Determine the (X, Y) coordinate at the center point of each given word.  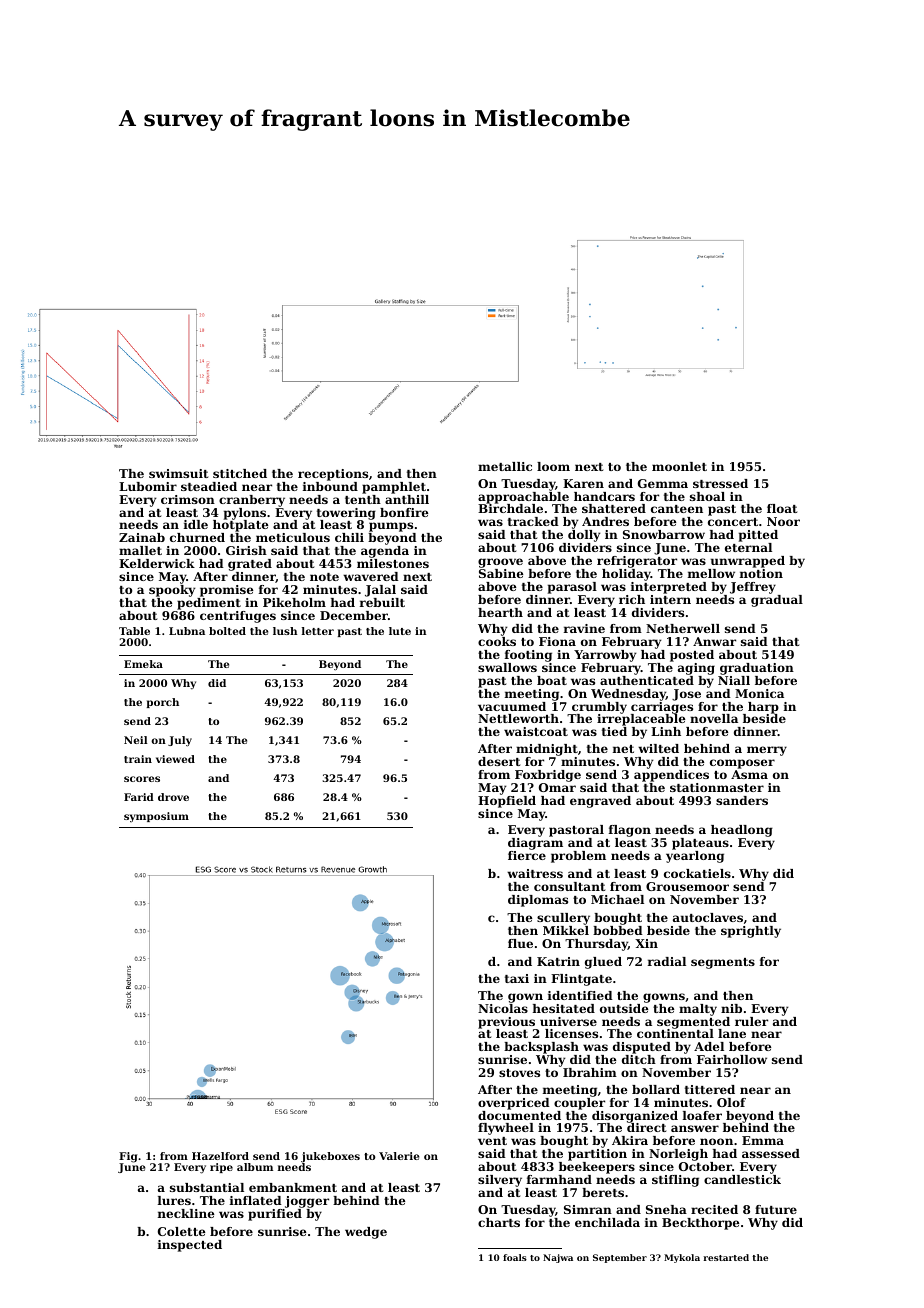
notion (761, 573)
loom (553, 466)
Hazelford (220, 1156)
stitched (240, 473)
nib (731, 1008)
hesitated (564, 1008)
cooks (497, 641)
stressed (720, 483)
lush (285, 631)
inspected (190, 1246)
